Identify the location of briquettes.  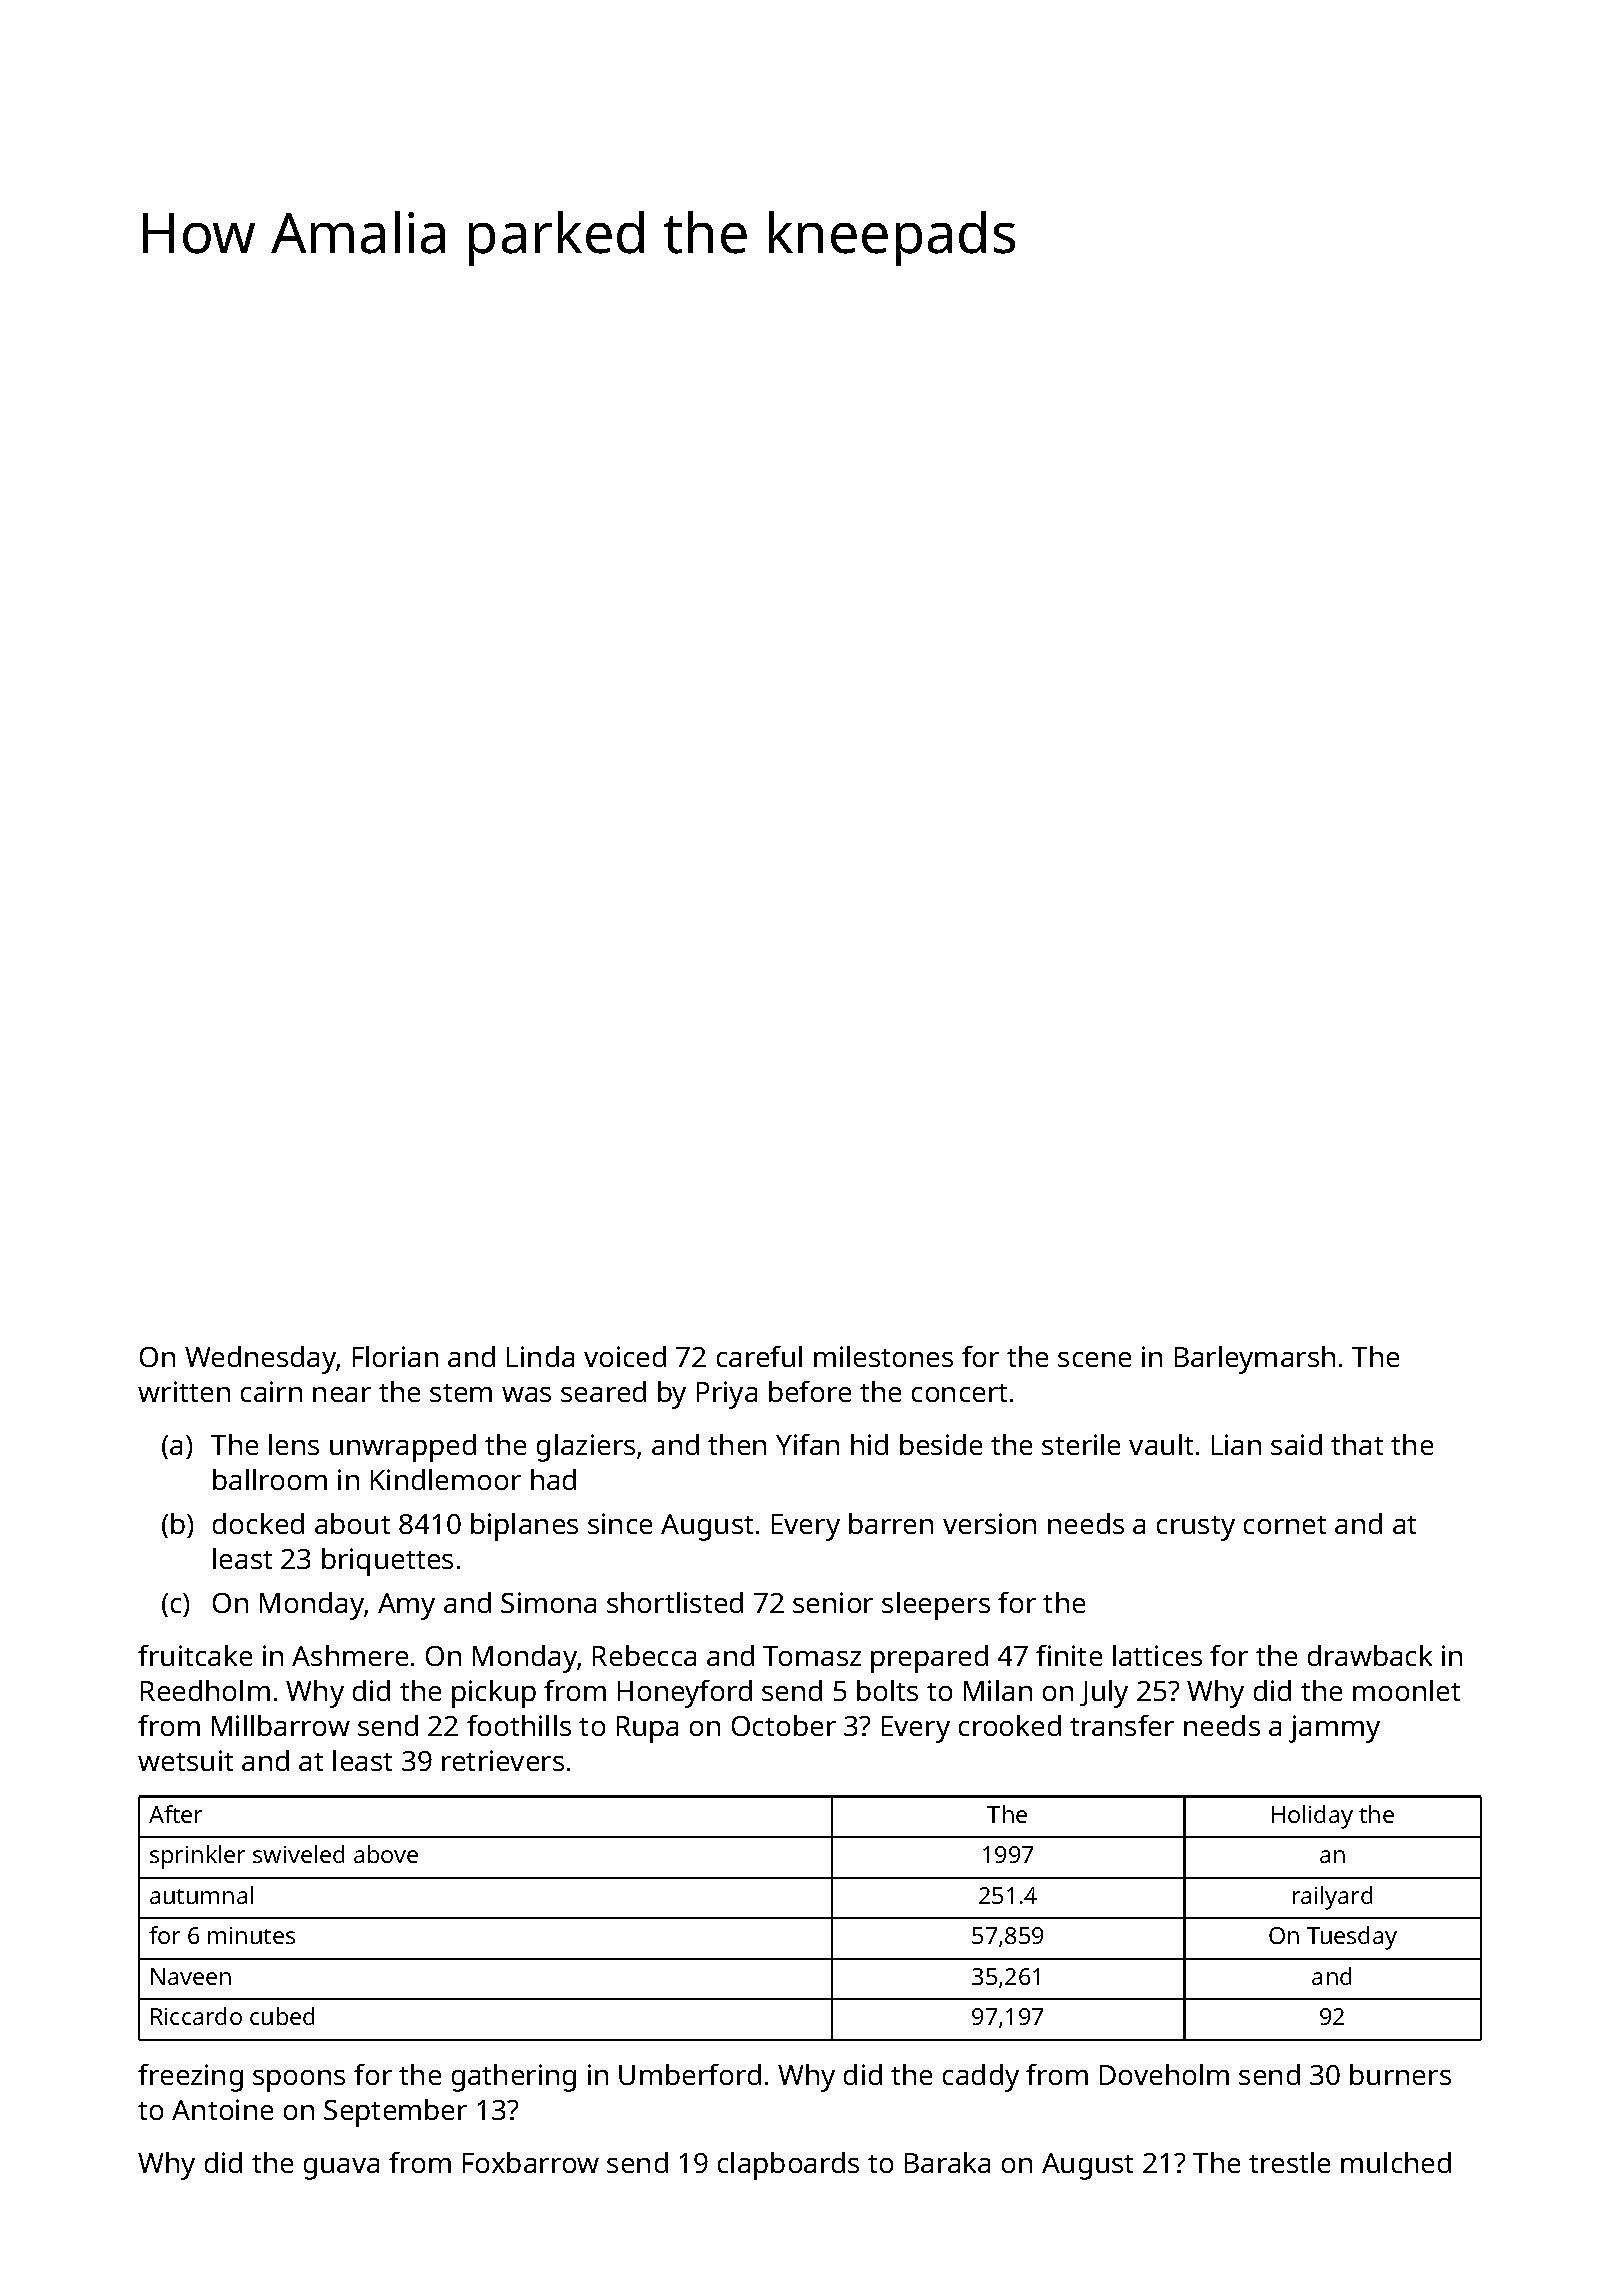
(387, 1562).
